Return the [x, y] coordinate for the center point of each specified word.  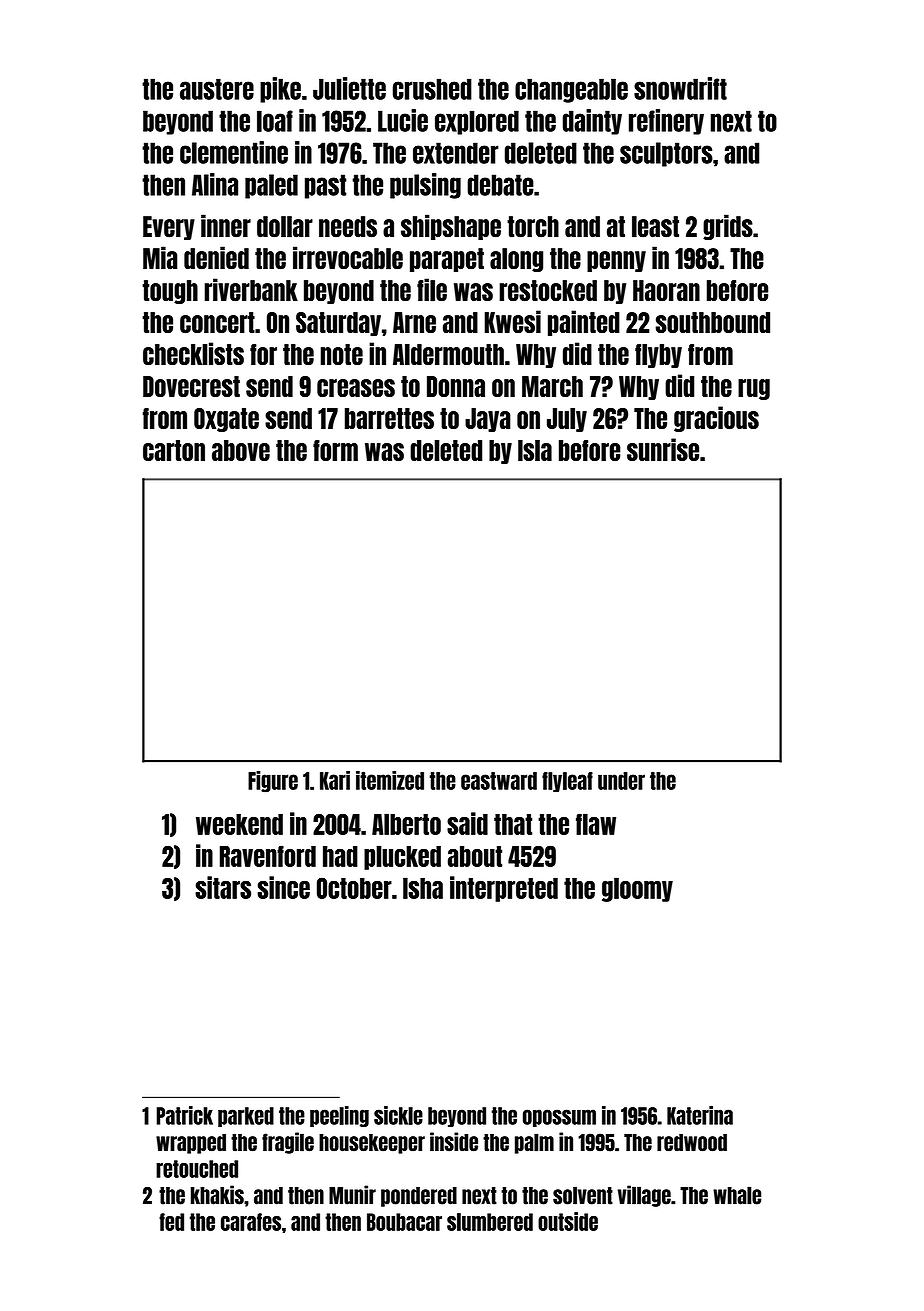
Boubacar [404, 1222]
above [241, 450]
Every [169, 228]
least [655, 227]
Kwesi [512, 321]
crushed [432, 89]
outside [568, 1221]
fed [171, 1222]
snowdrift [680, 88]
